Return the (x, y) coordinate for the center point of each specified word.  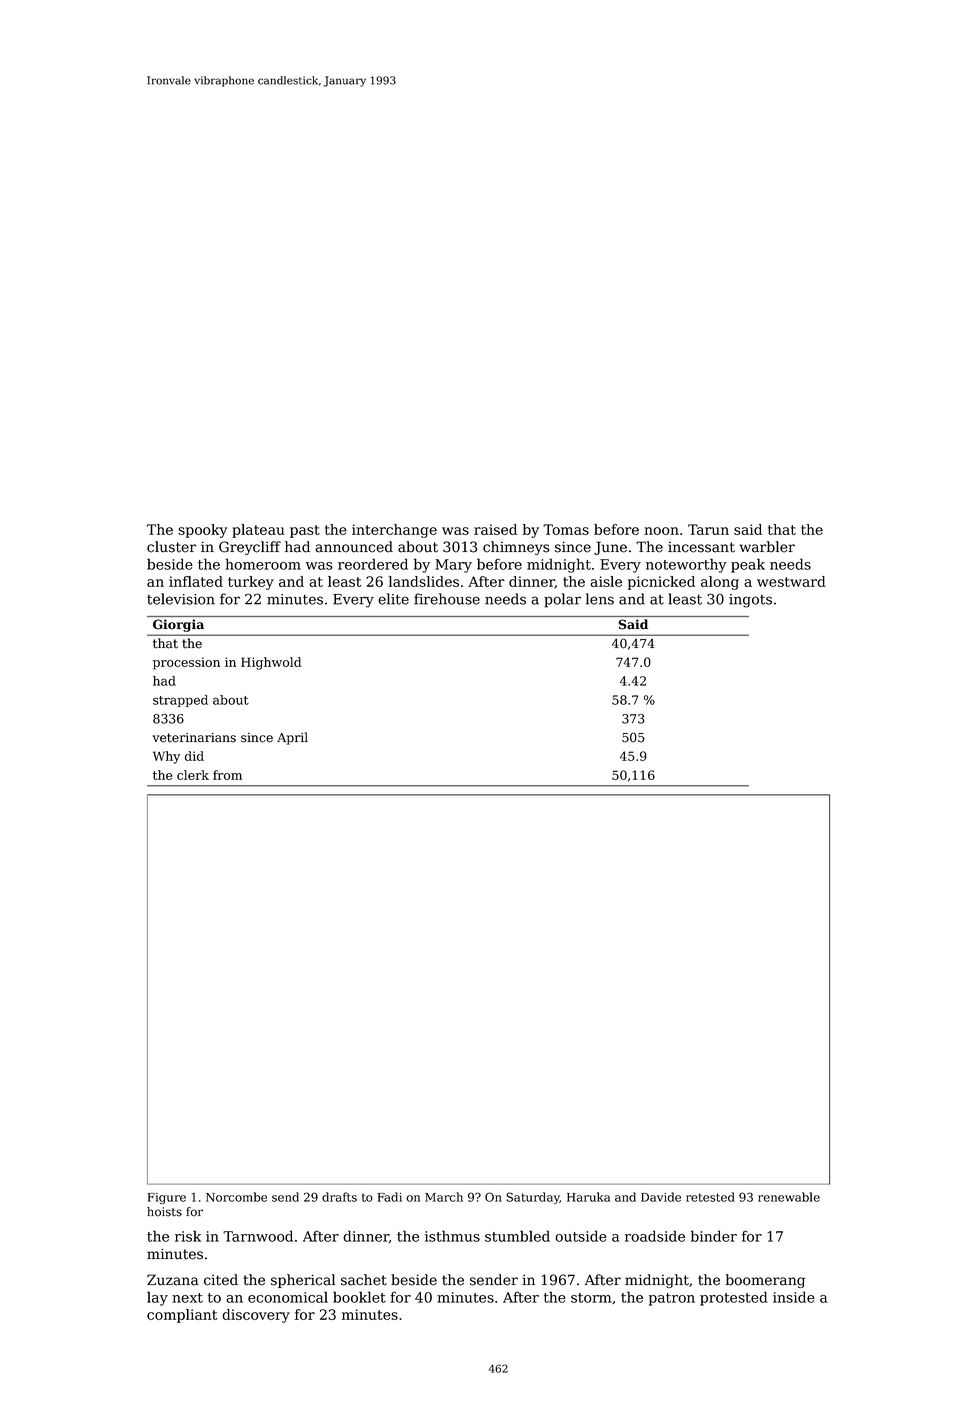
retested (710, 1197)
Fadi (390, 1197)
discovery (256, 1316)
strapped (180, 701)
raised (495, 529)
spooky (203, 531)
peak (748, 565)
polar (562, 600)
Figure (167, 1198)
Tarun (708, 529)
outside (580, 1236)
